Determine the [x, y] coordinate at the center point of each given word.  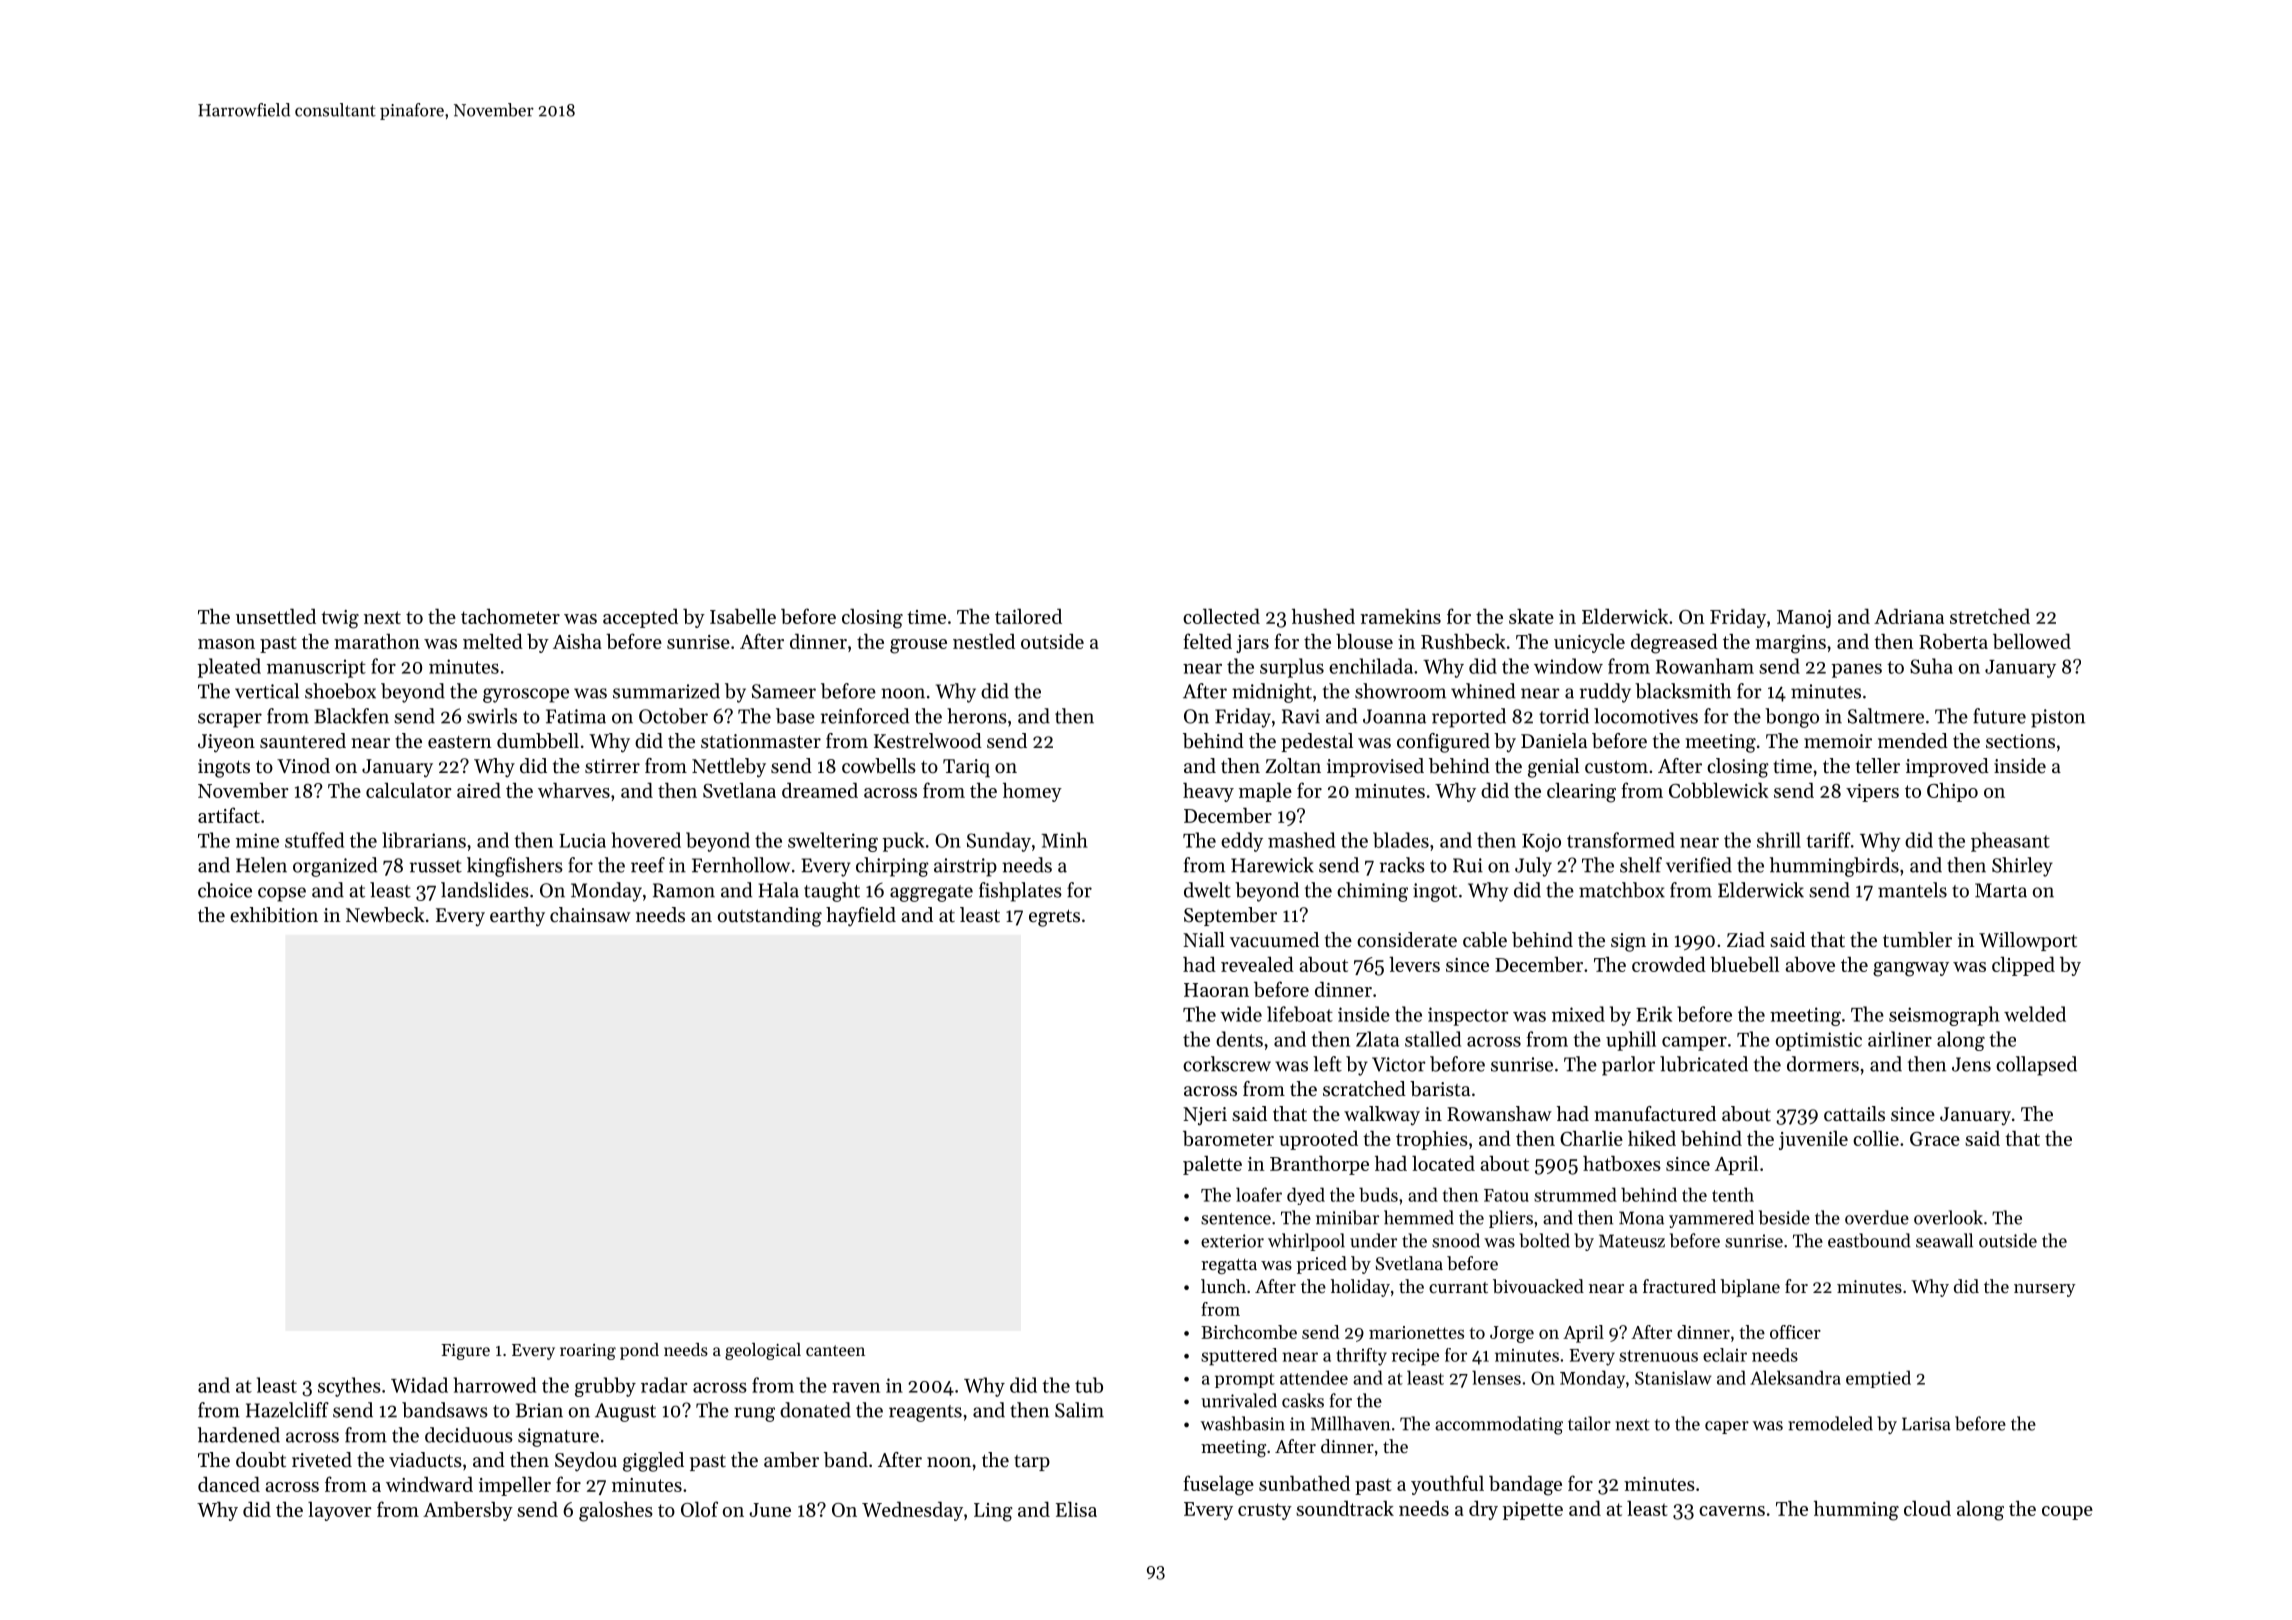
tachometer [510, 616]
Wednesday [912, 1511]
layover [340, 1511]
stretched [1990, 616]
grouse [918, 646]
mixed [1578, 1014]
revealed [1257, 964]
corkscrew [1227, 1064]
